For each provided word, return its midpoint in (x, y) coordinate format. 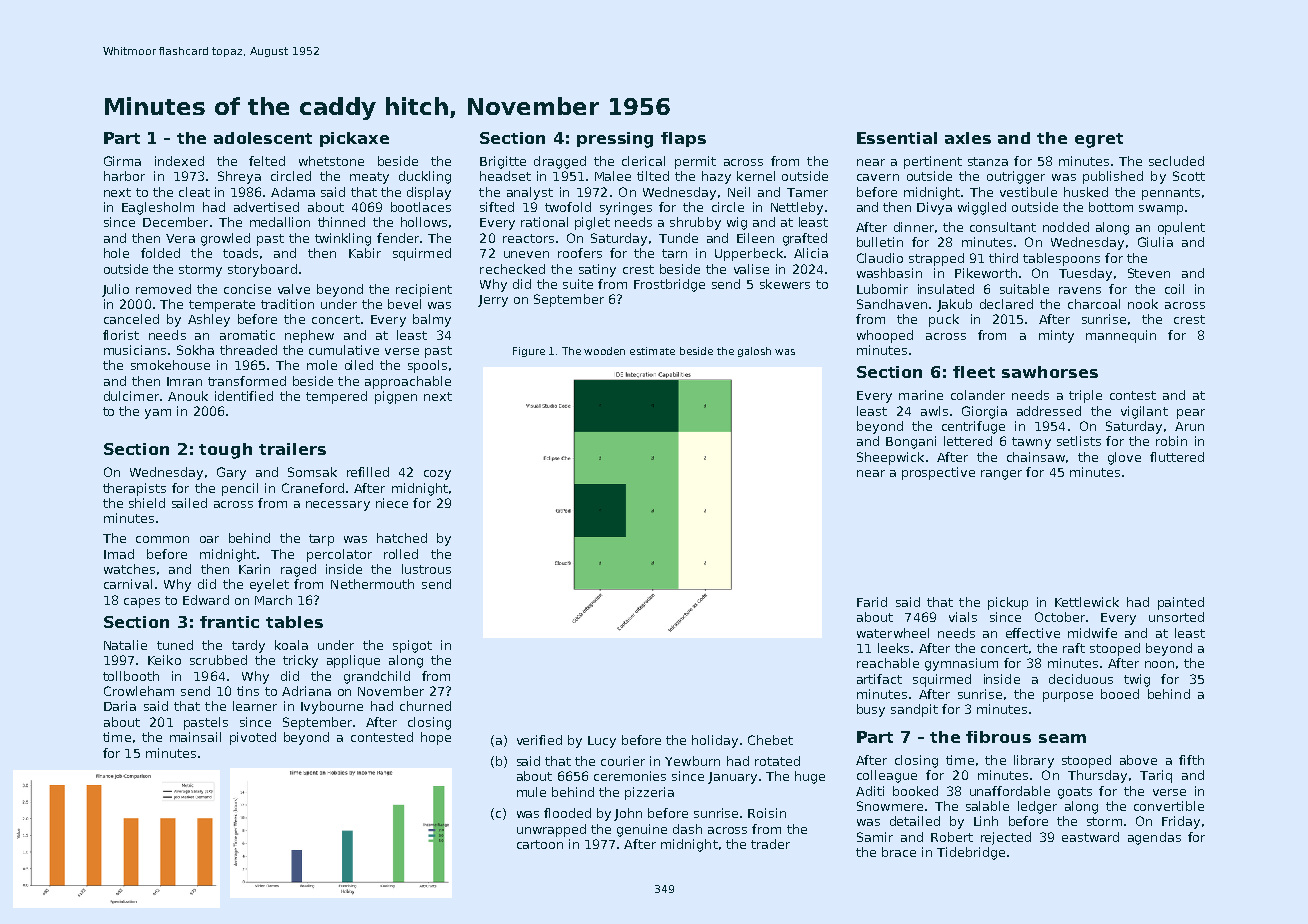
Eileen (755, 238)
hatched (402, 538)
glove (1124, 458)
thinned (341, 222)
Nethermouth (372, 584)
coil (1174, 289)
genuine (642, 830)
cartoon (540, 844)
